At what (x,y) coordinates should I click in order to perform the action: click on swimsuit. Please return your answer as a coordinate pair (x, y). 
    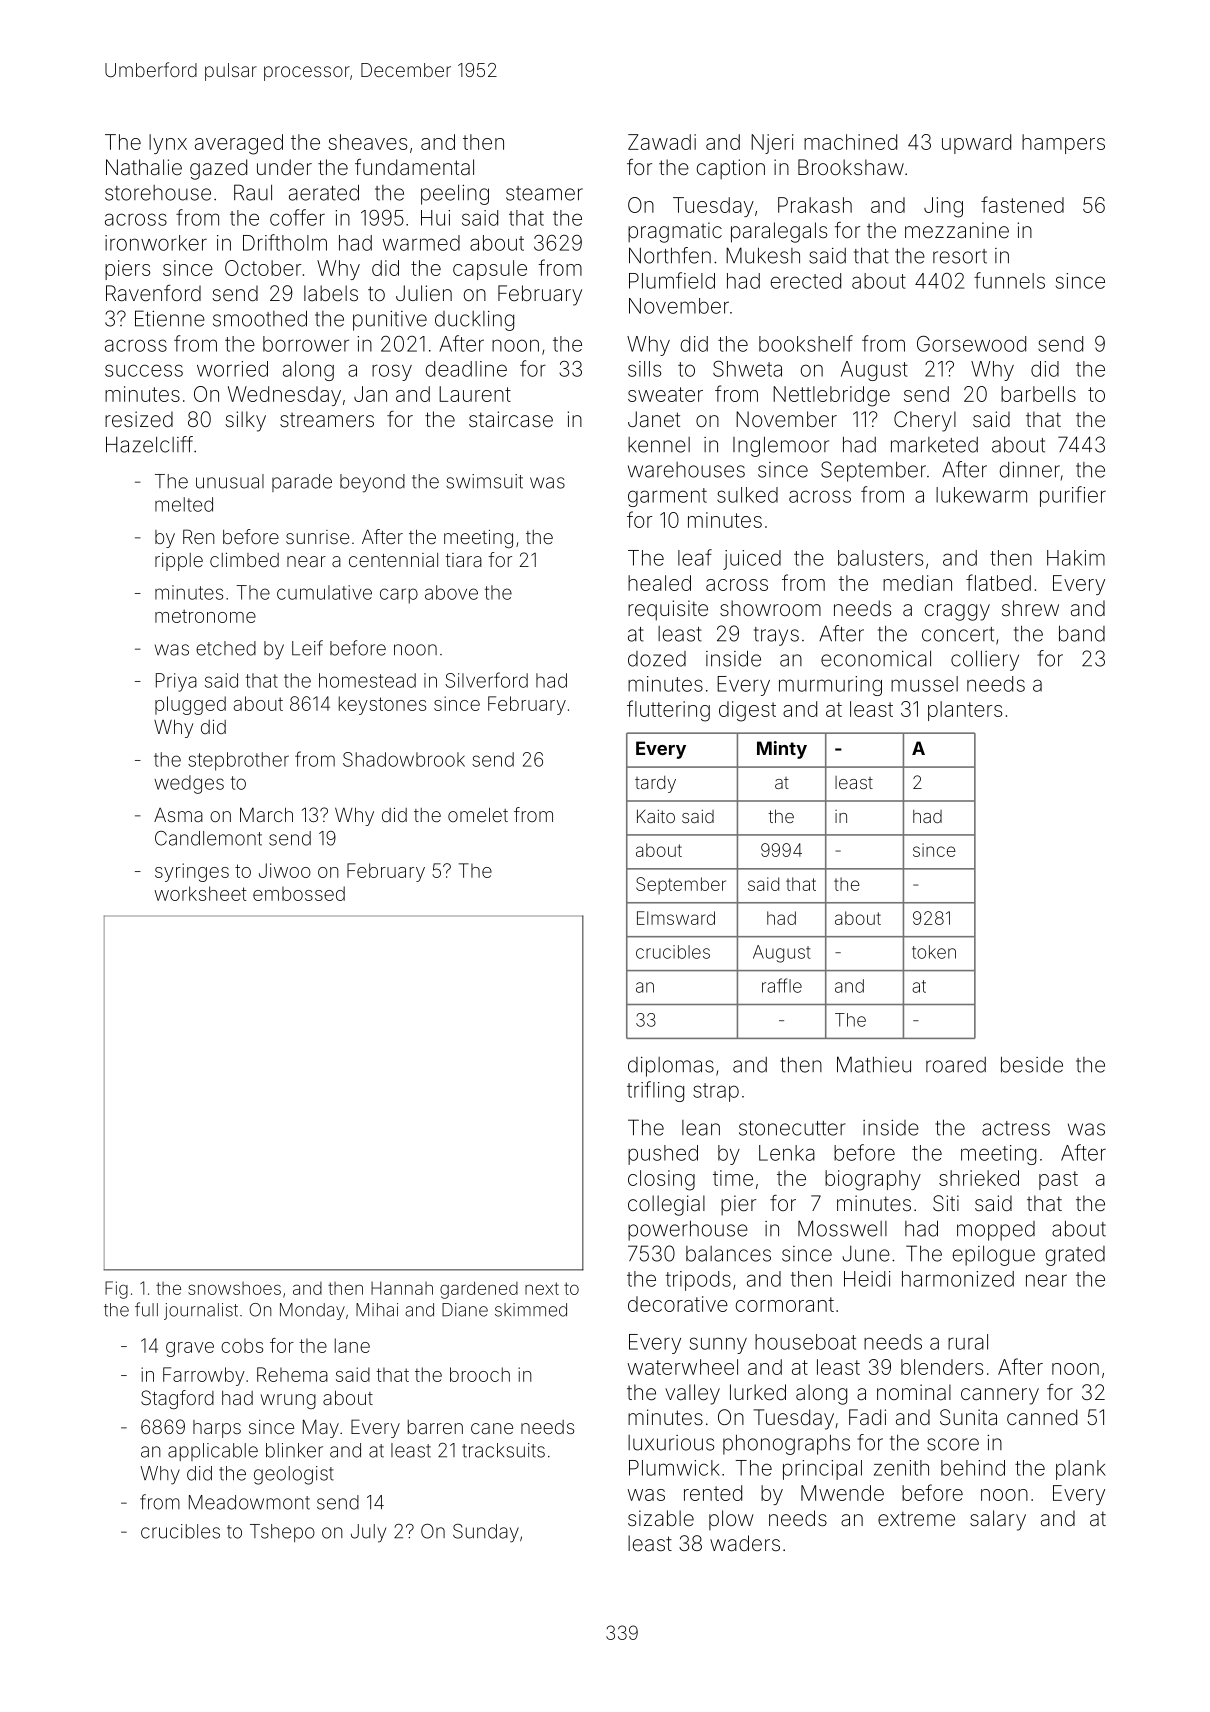
    Looking at the image, I should click on (484, 481).
